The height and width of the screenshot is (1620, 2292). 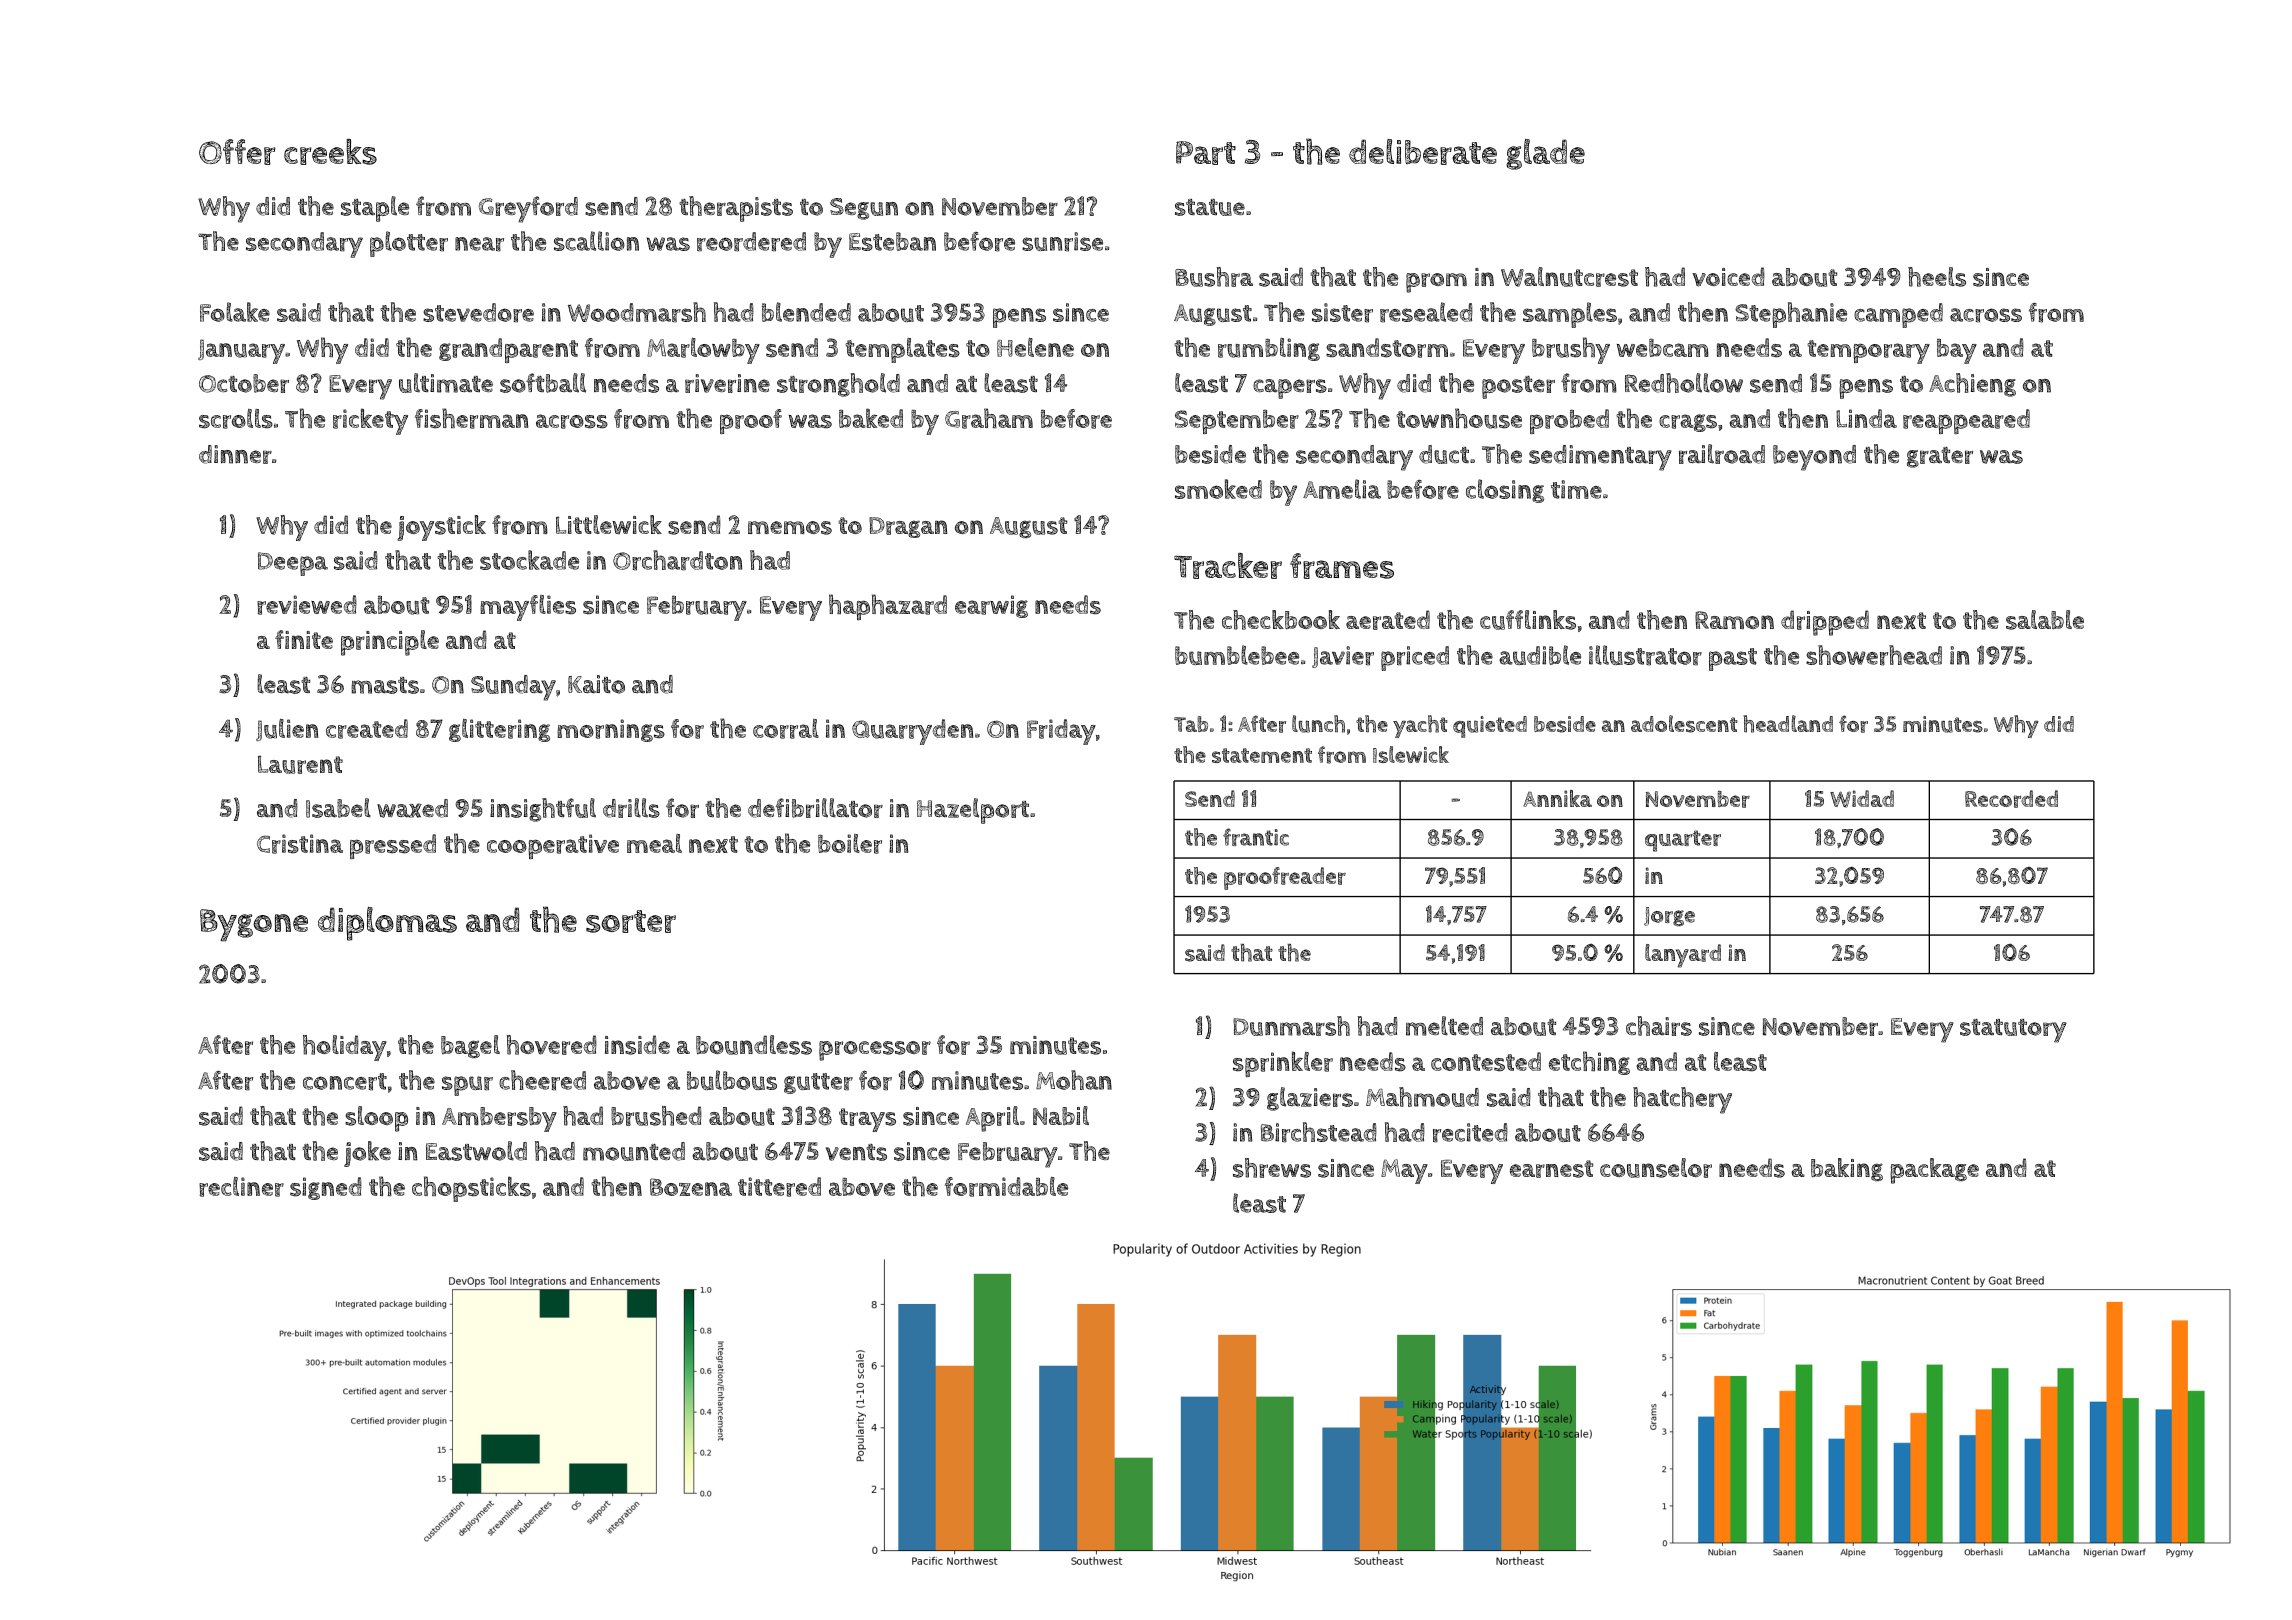 What do you see at coordinates (973, 811) in the screenshot?
I see `Hazelport` at bounding box center [973, 811].
